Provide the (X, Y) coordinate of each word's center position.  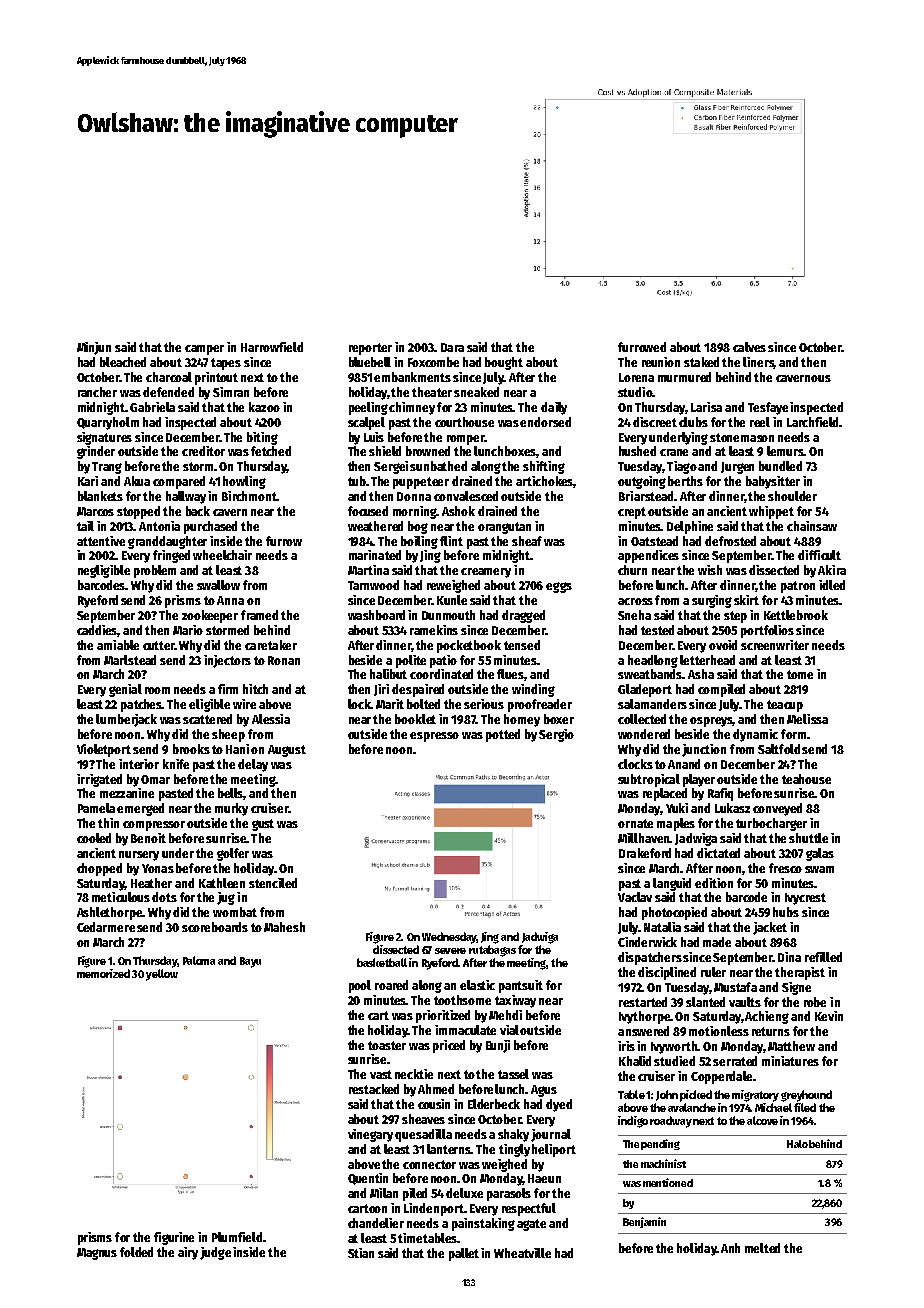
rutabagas (492, 951)
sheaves (423, 1119)
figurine (174, 1238)
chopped (99, 869)
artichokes (544, 481)
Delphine (690, 527)
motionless (719, 1031)
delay (253, 765)
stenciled (273, 883)
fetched (271, 451)
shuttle (808, 838)
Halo (797, 1144)
